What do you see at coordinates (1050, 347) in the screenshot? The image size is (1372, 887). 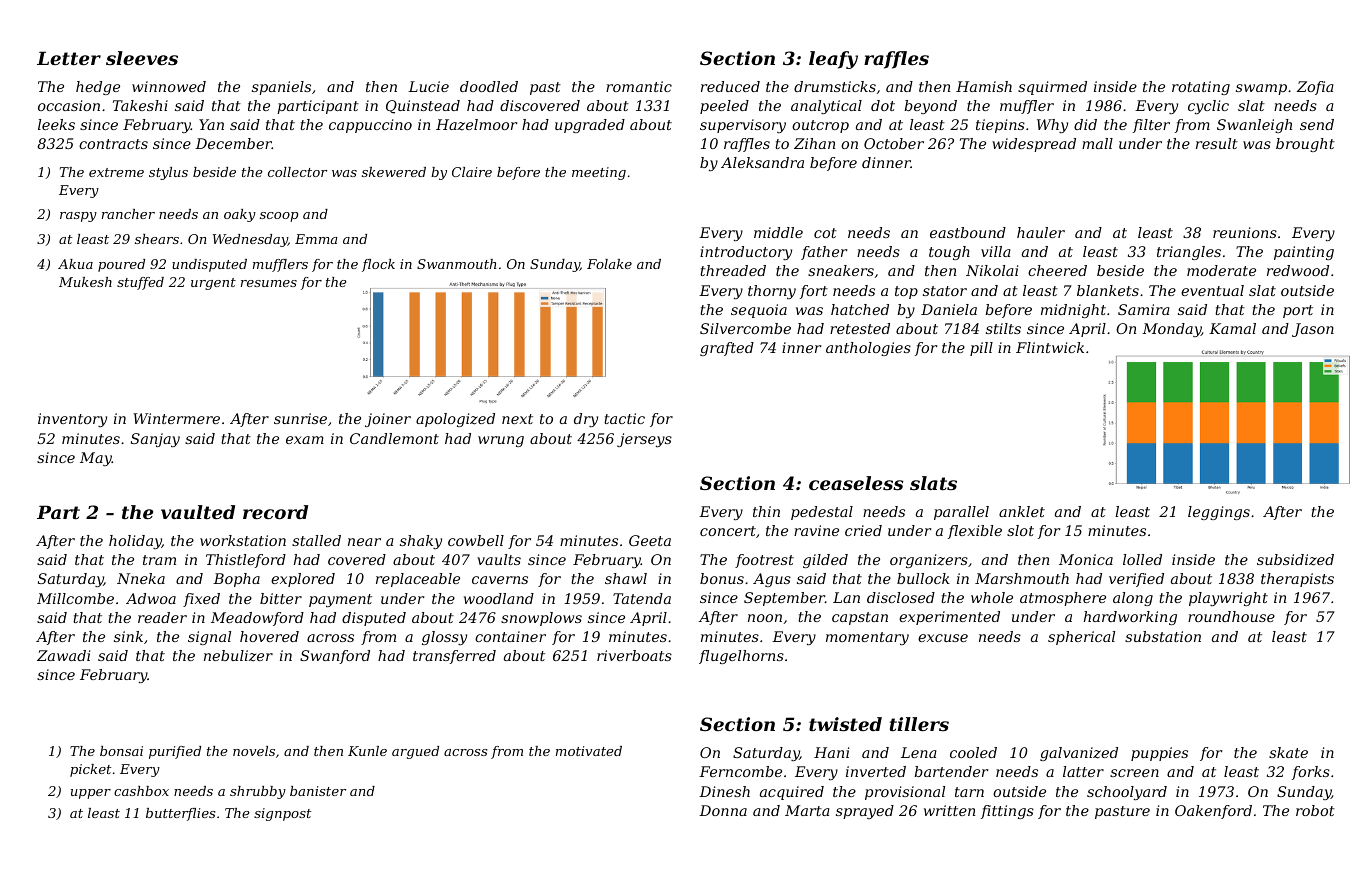 I see `Flintwick` at bounding box center [1050, 347].
